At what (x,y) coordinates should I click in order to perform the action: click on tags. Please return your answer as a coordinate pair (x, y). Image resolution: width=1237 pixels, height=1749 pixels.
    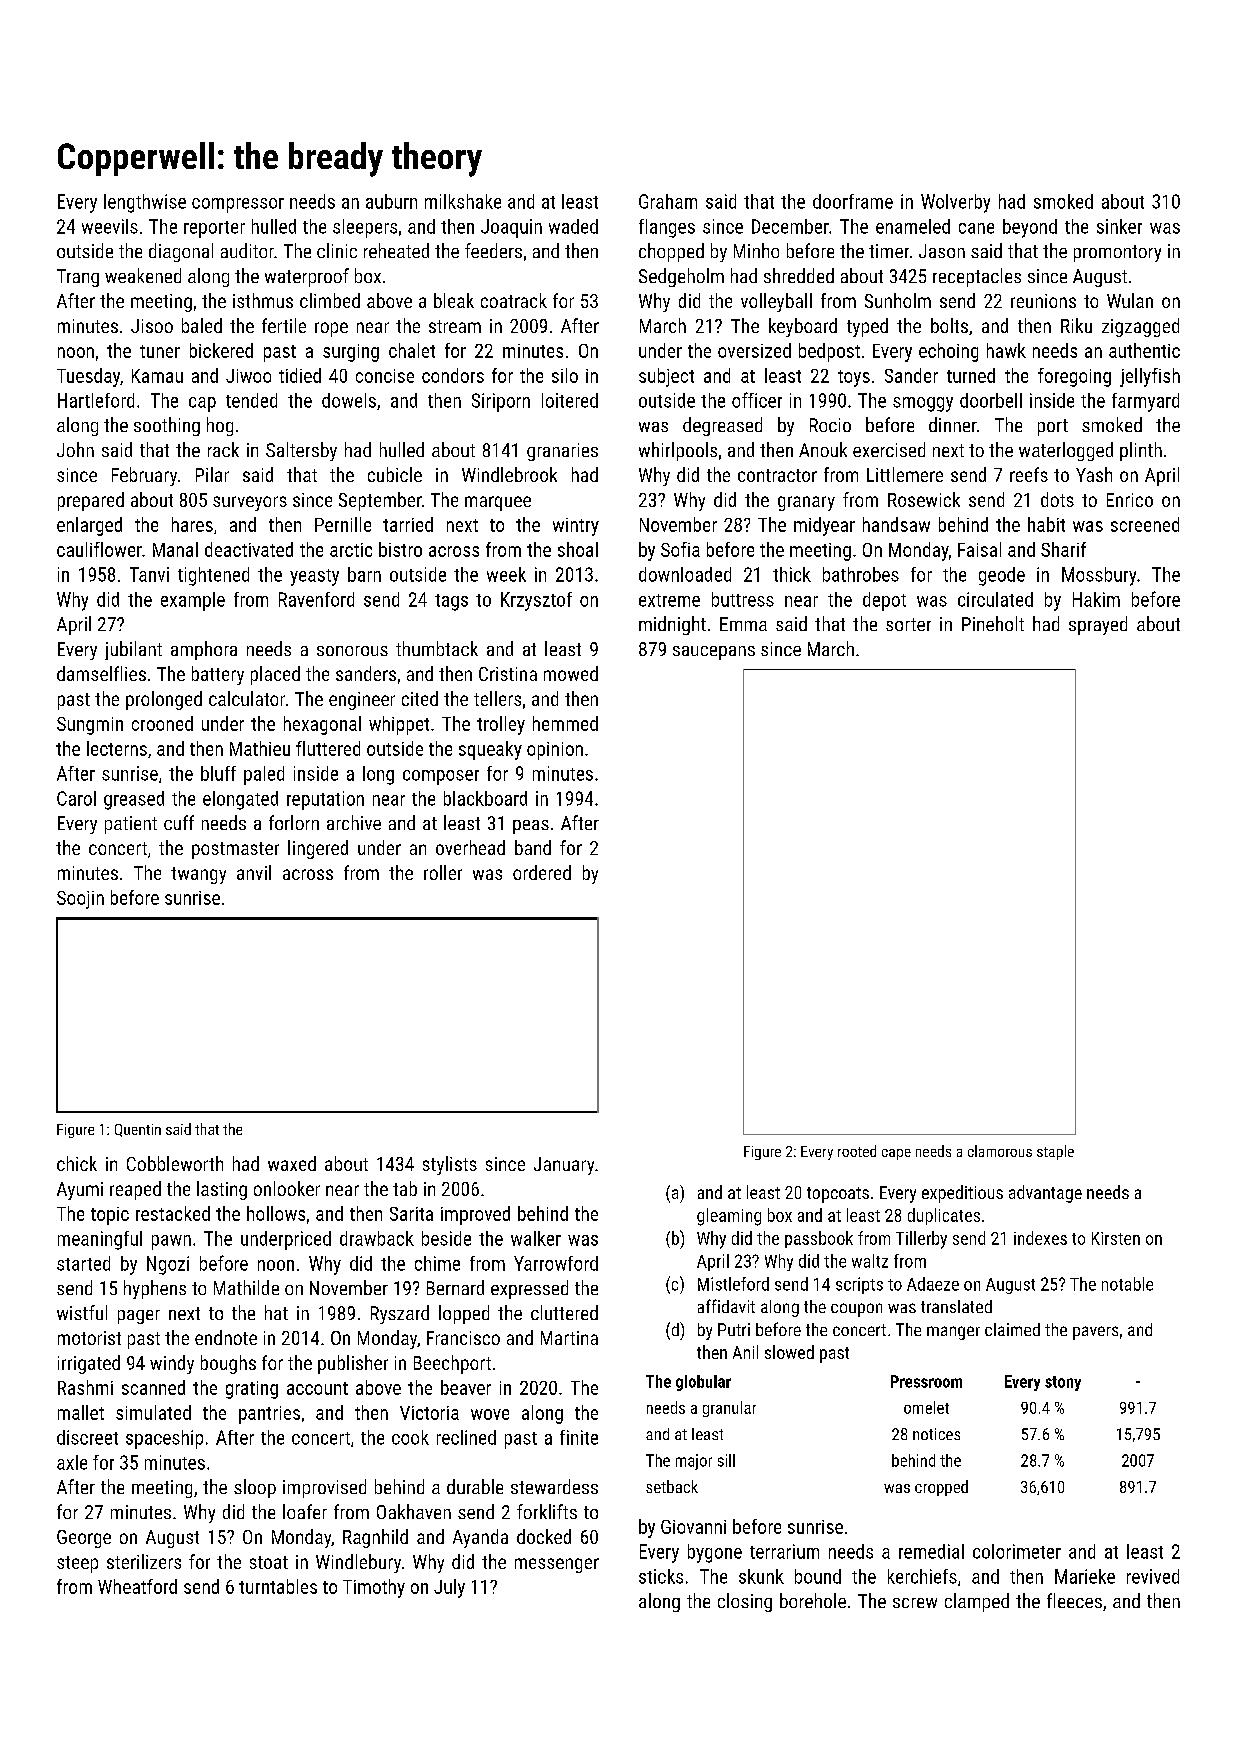
    Looking at the image, I should click on (451, 602).
